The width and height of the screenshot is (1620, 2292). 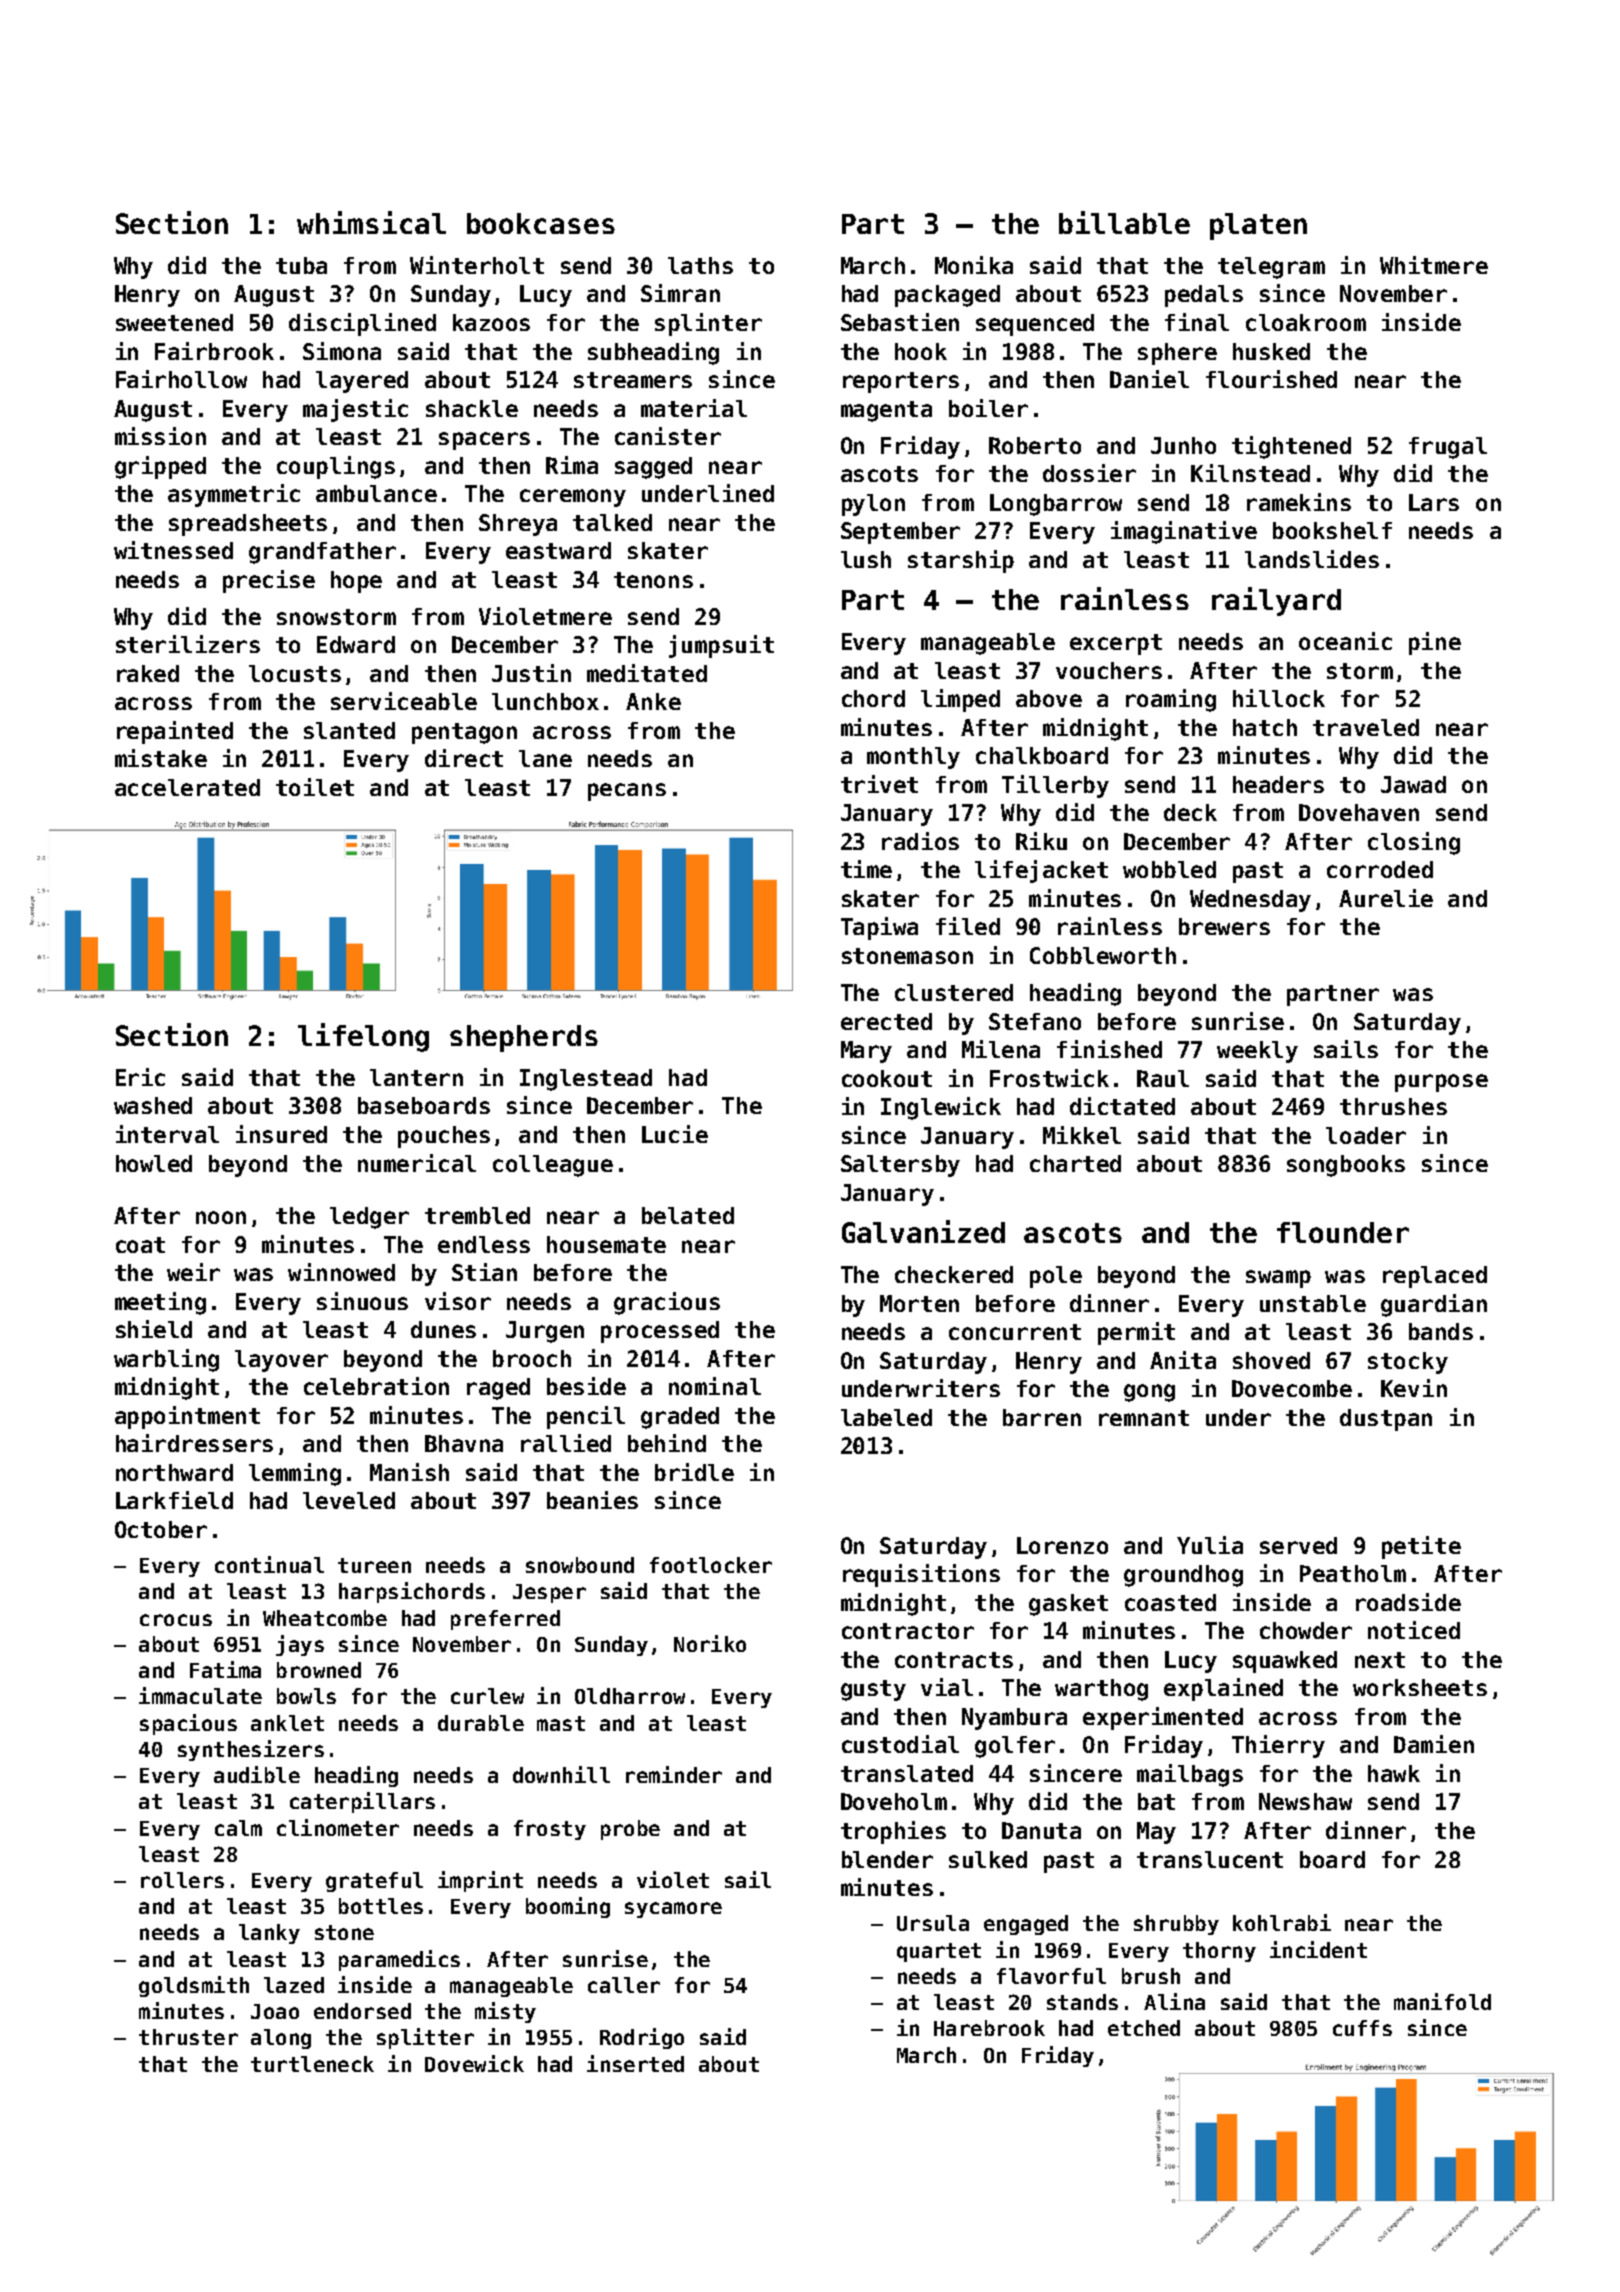 What do you see at coordinates (989, 2028) in the screenshot?
I see `Harebrook` at bounding box center [989, 2028].
